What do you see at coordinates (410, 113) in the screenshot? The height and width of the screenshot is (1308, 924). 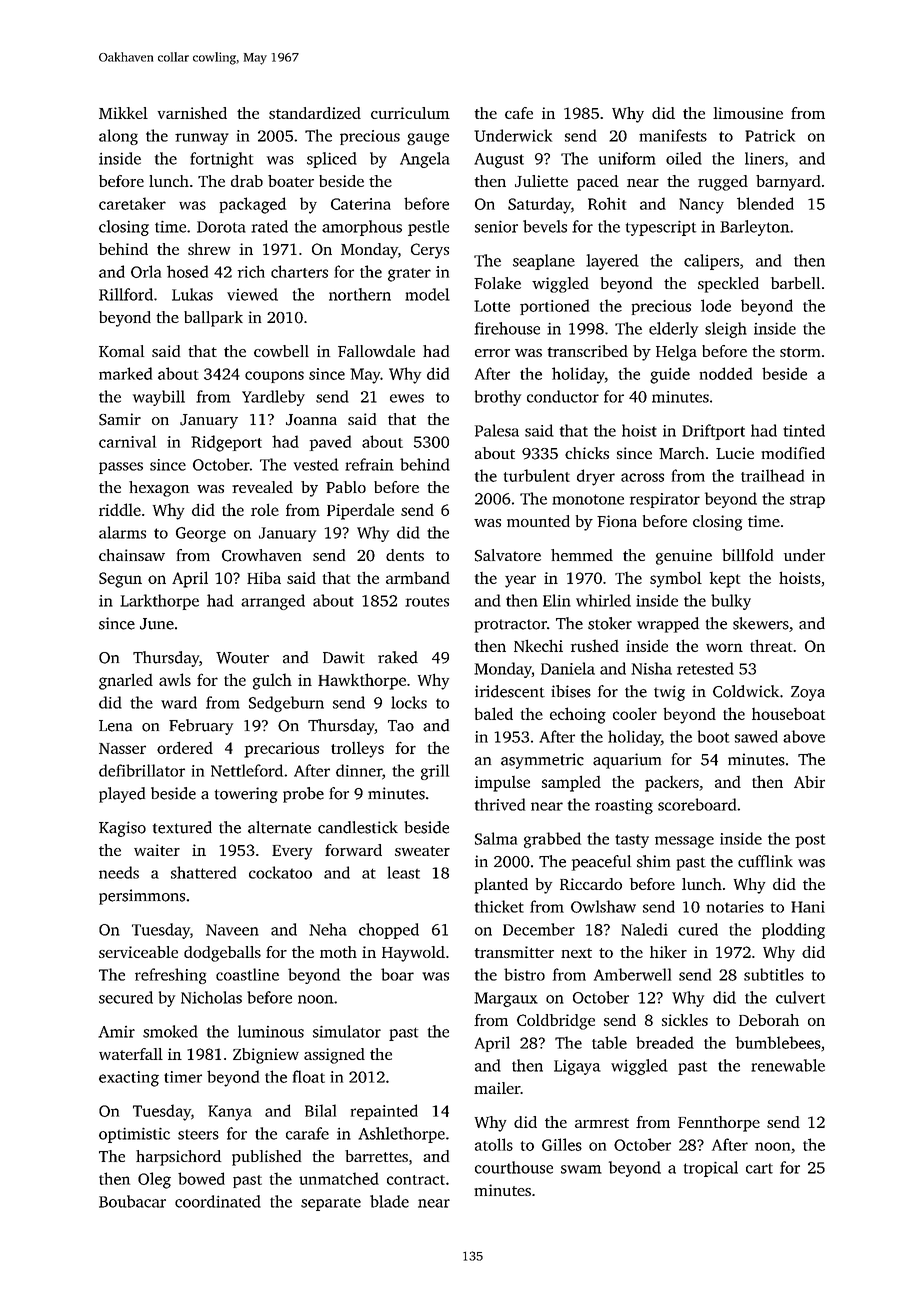 I see `curriculum` at bounding box center [410, 113].
